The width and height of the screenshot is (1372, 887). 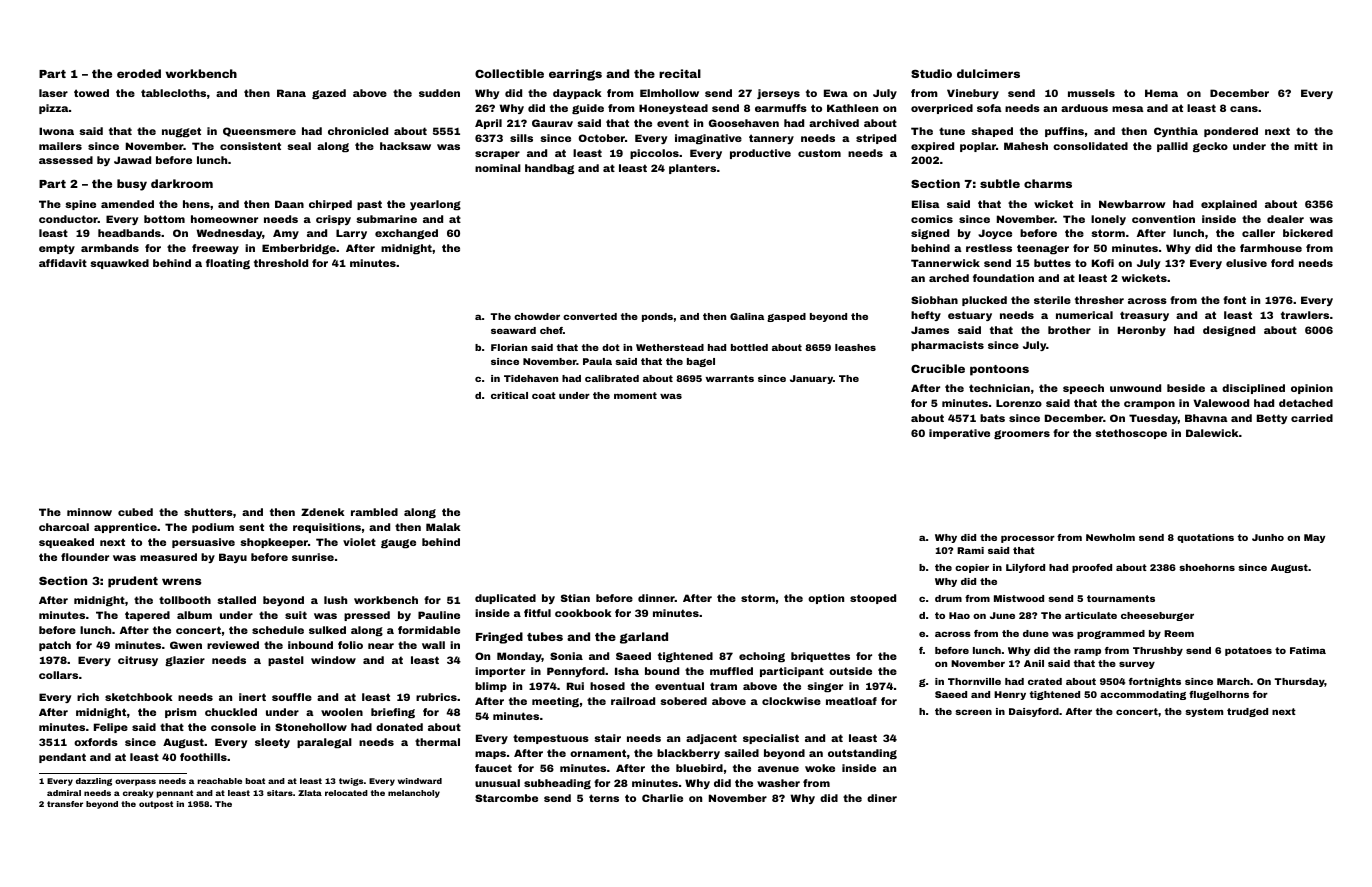 I want to click on squawked, so click(x=119, y=264).
